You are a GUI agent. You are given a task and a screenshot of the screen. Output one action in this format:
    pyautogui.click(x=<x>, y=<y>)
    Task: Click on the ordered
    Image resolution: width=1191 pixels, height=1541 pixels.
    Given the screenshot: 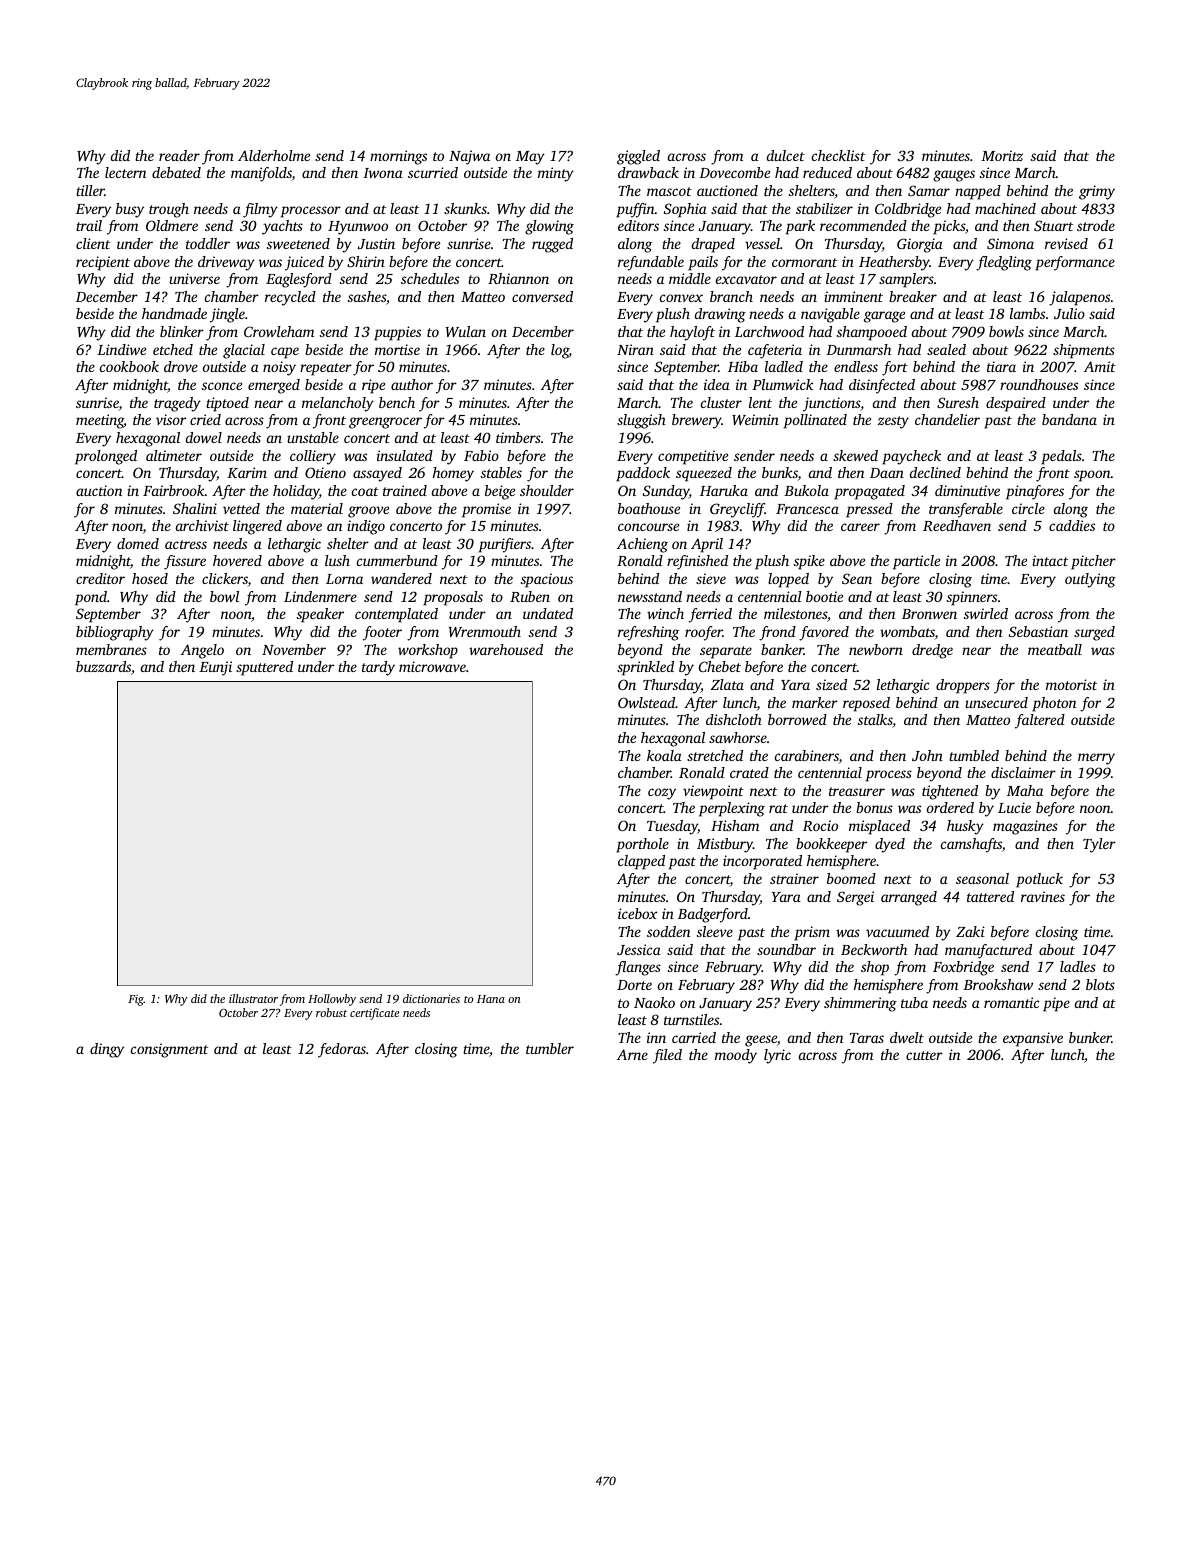 What is the action you would take?
    pyautogui.click(x=950, y=807)
